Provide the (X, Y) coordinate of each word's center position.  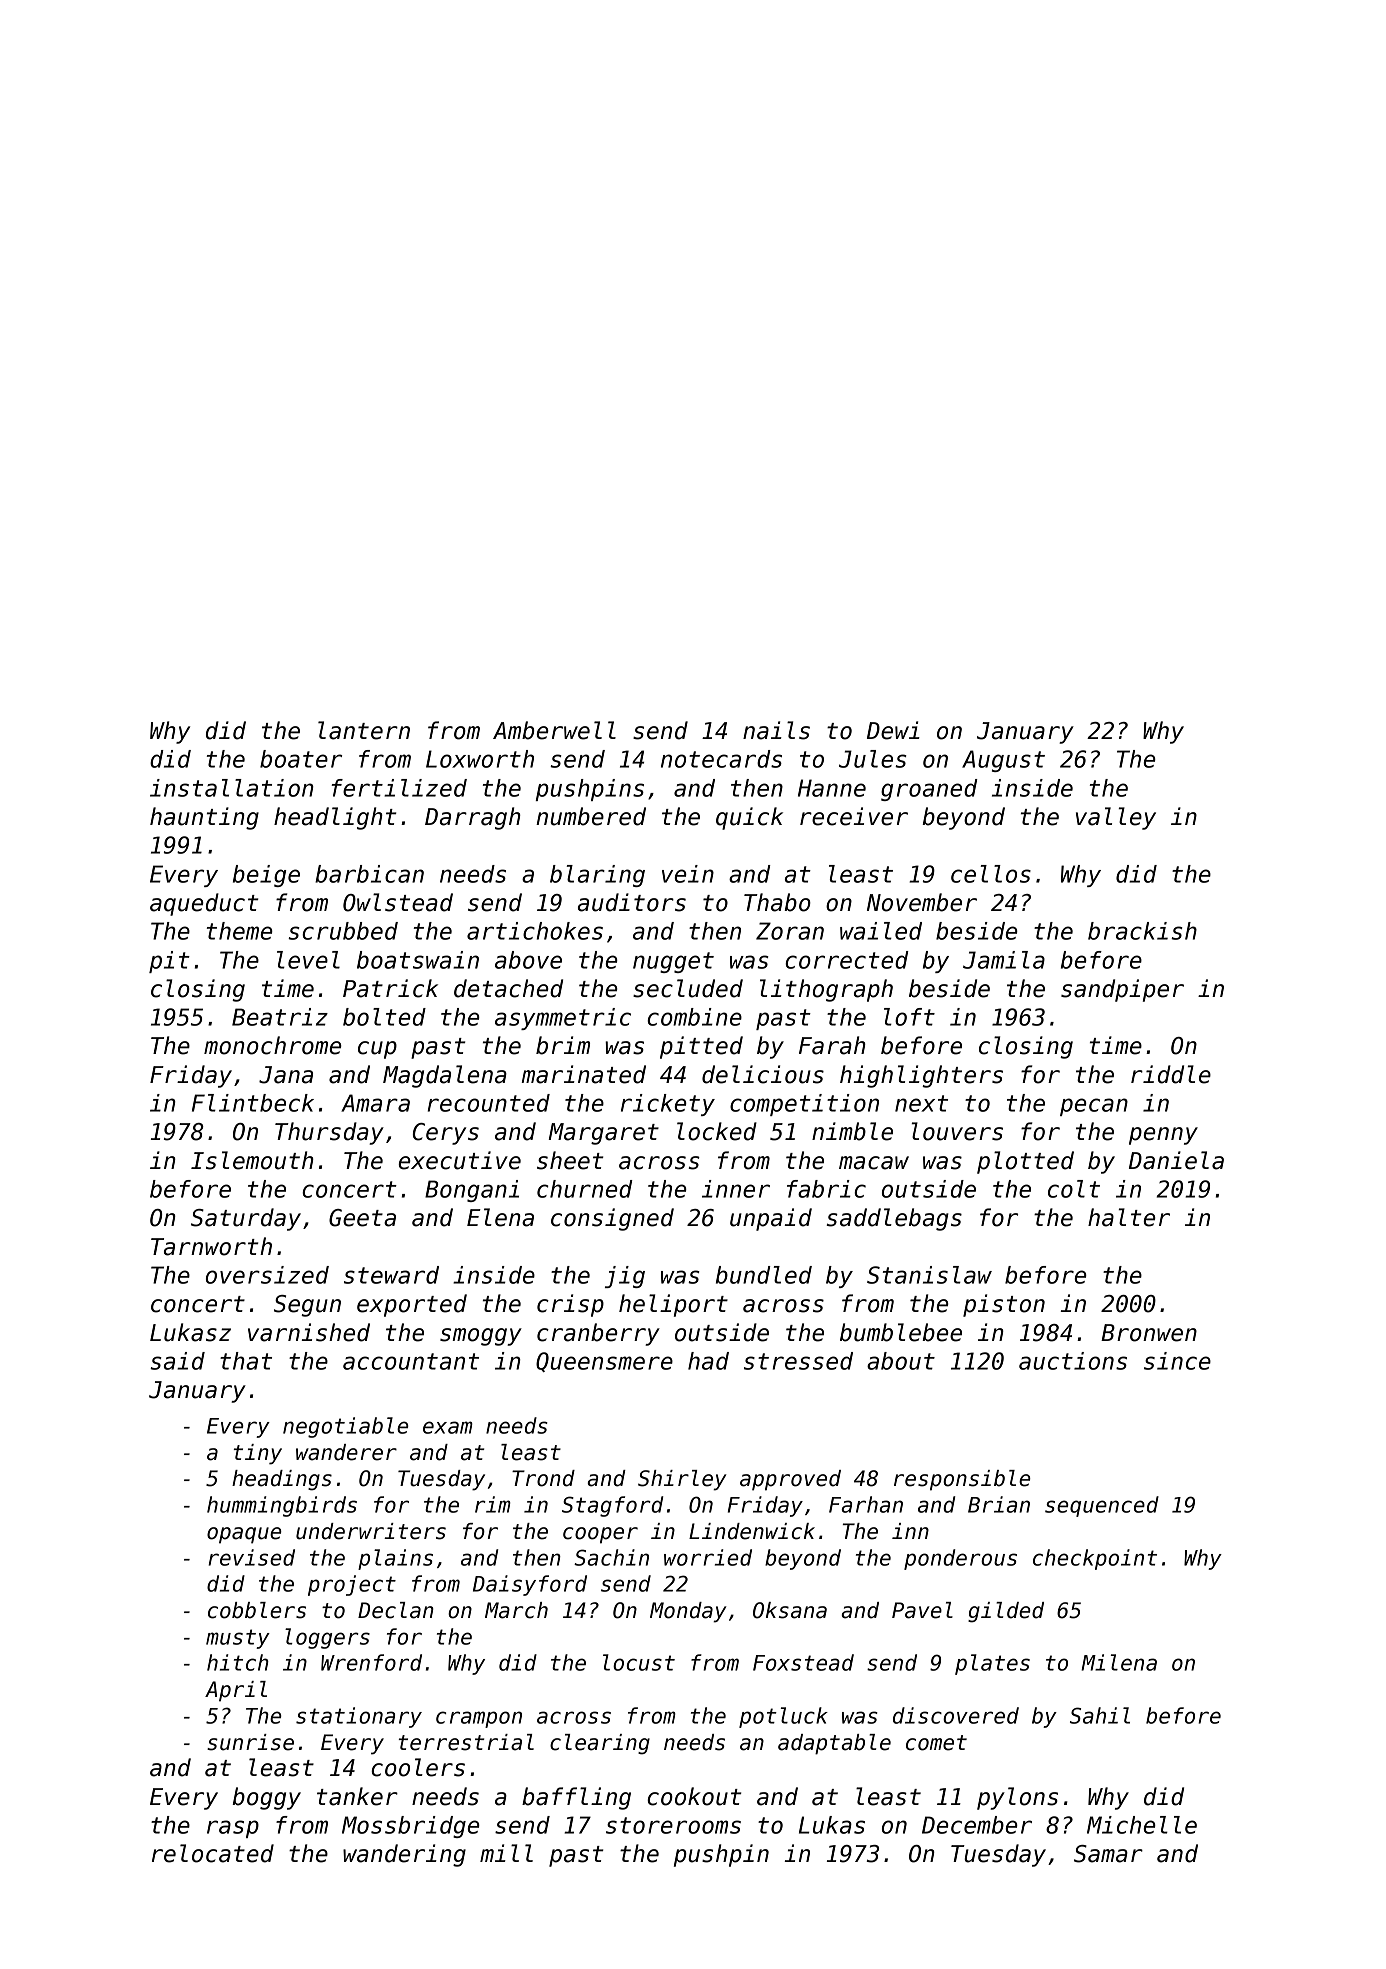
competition (804, 1105)
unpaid (771, 1219)
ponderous (960, 1559)
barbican (369, 874)
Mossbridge (411, 1827)
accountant (411, 1361)
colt (1074, 1189)
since (1177, 1361)
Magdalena (445, 1076)
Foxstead (803, 1662)
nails (776, 730)
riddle (1171, 1074)
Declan (396, 1610)
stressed (798, 1361)
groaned (929, 790)
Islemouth (252, 1160)
